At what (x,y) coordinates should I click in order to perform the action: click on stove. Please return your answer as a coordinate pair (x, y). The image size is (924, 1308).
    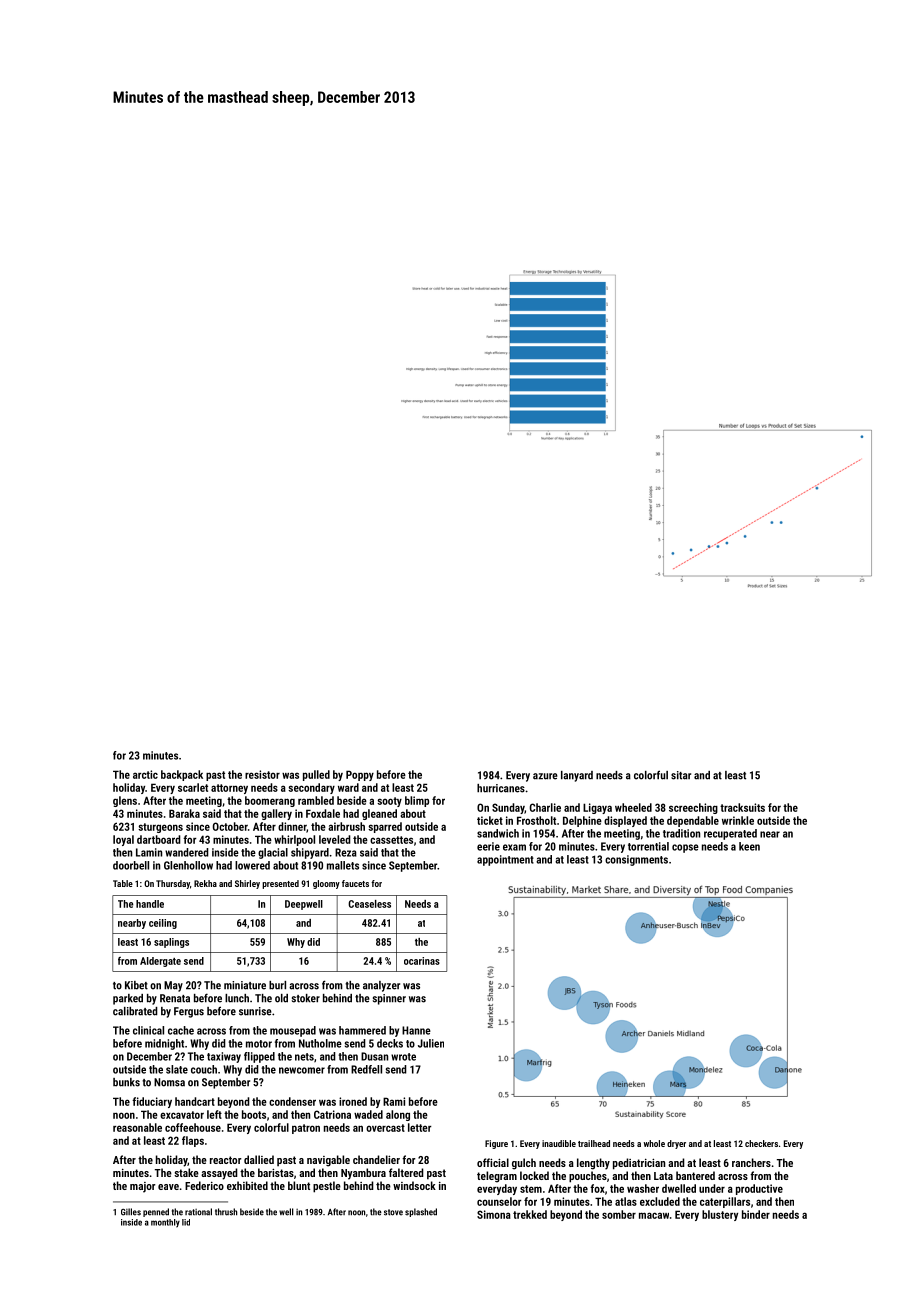
    Looking at the image, I should click on (393, 1212).
